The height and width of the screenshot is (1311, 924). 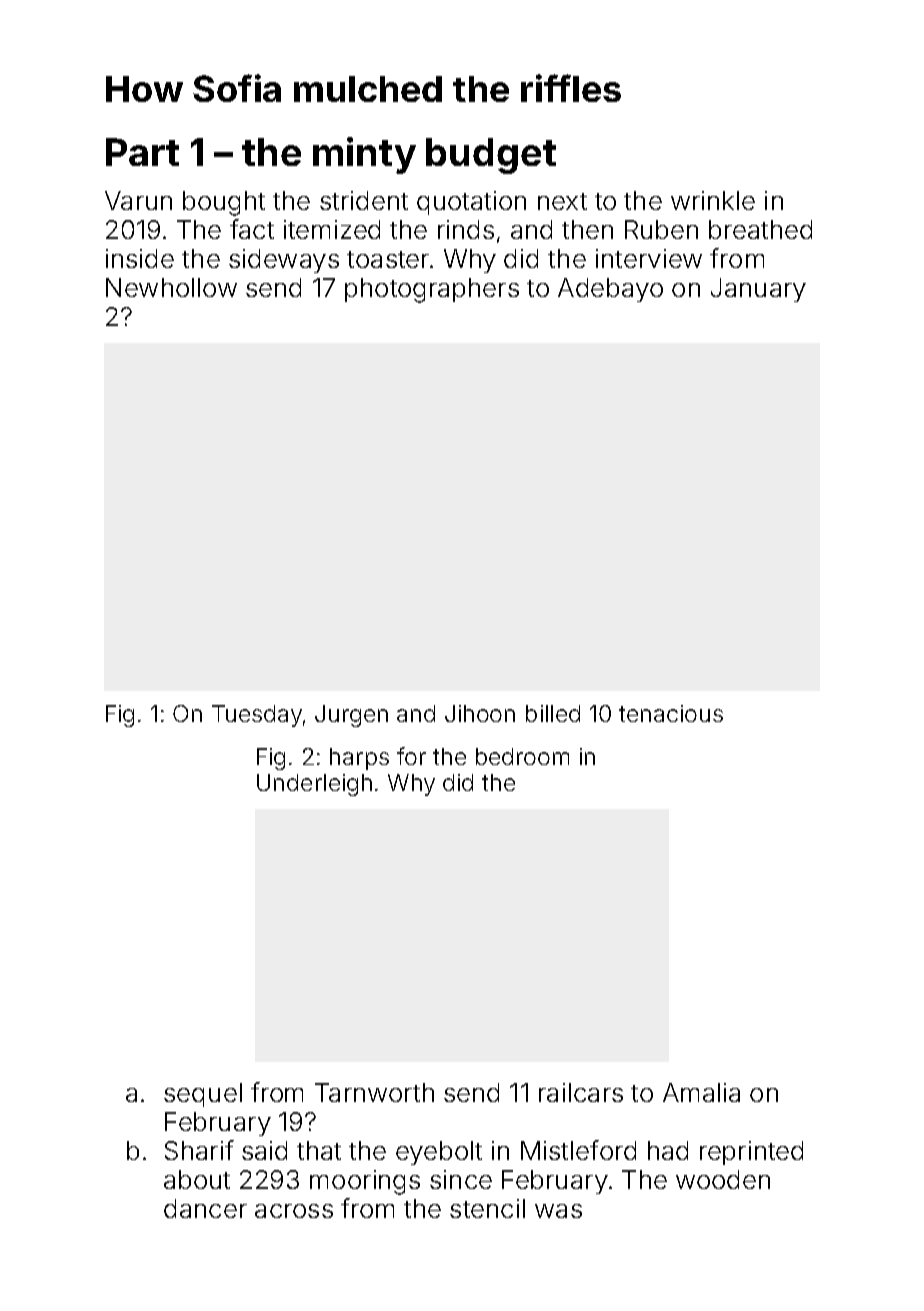 What do you see at coordinates (466, 229) in the screenshot?
I see `rinds` at bounding box center [466, 229].
